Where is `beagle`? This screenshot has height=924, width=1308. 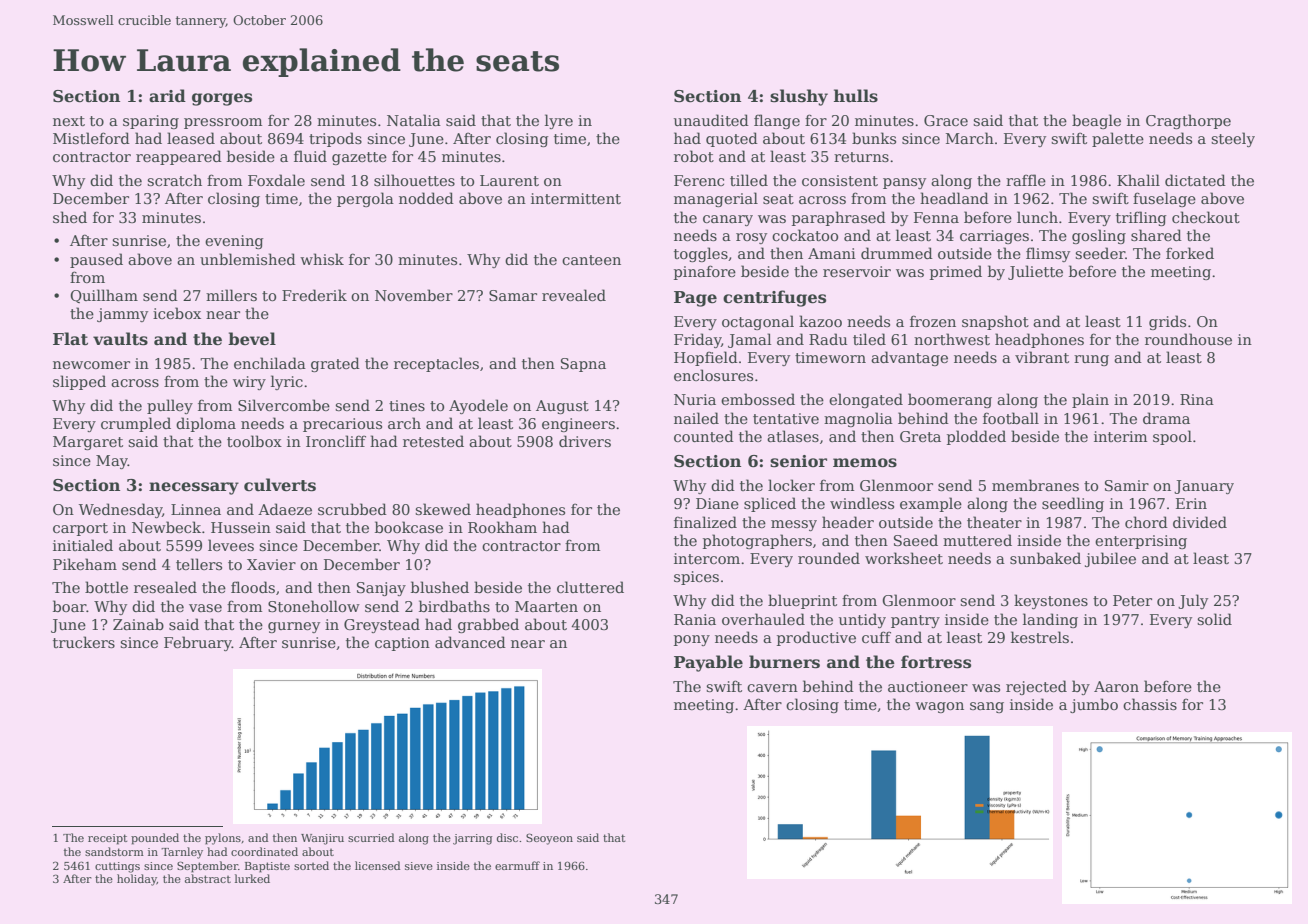
beagle is located at coordinates (1096, 121).
